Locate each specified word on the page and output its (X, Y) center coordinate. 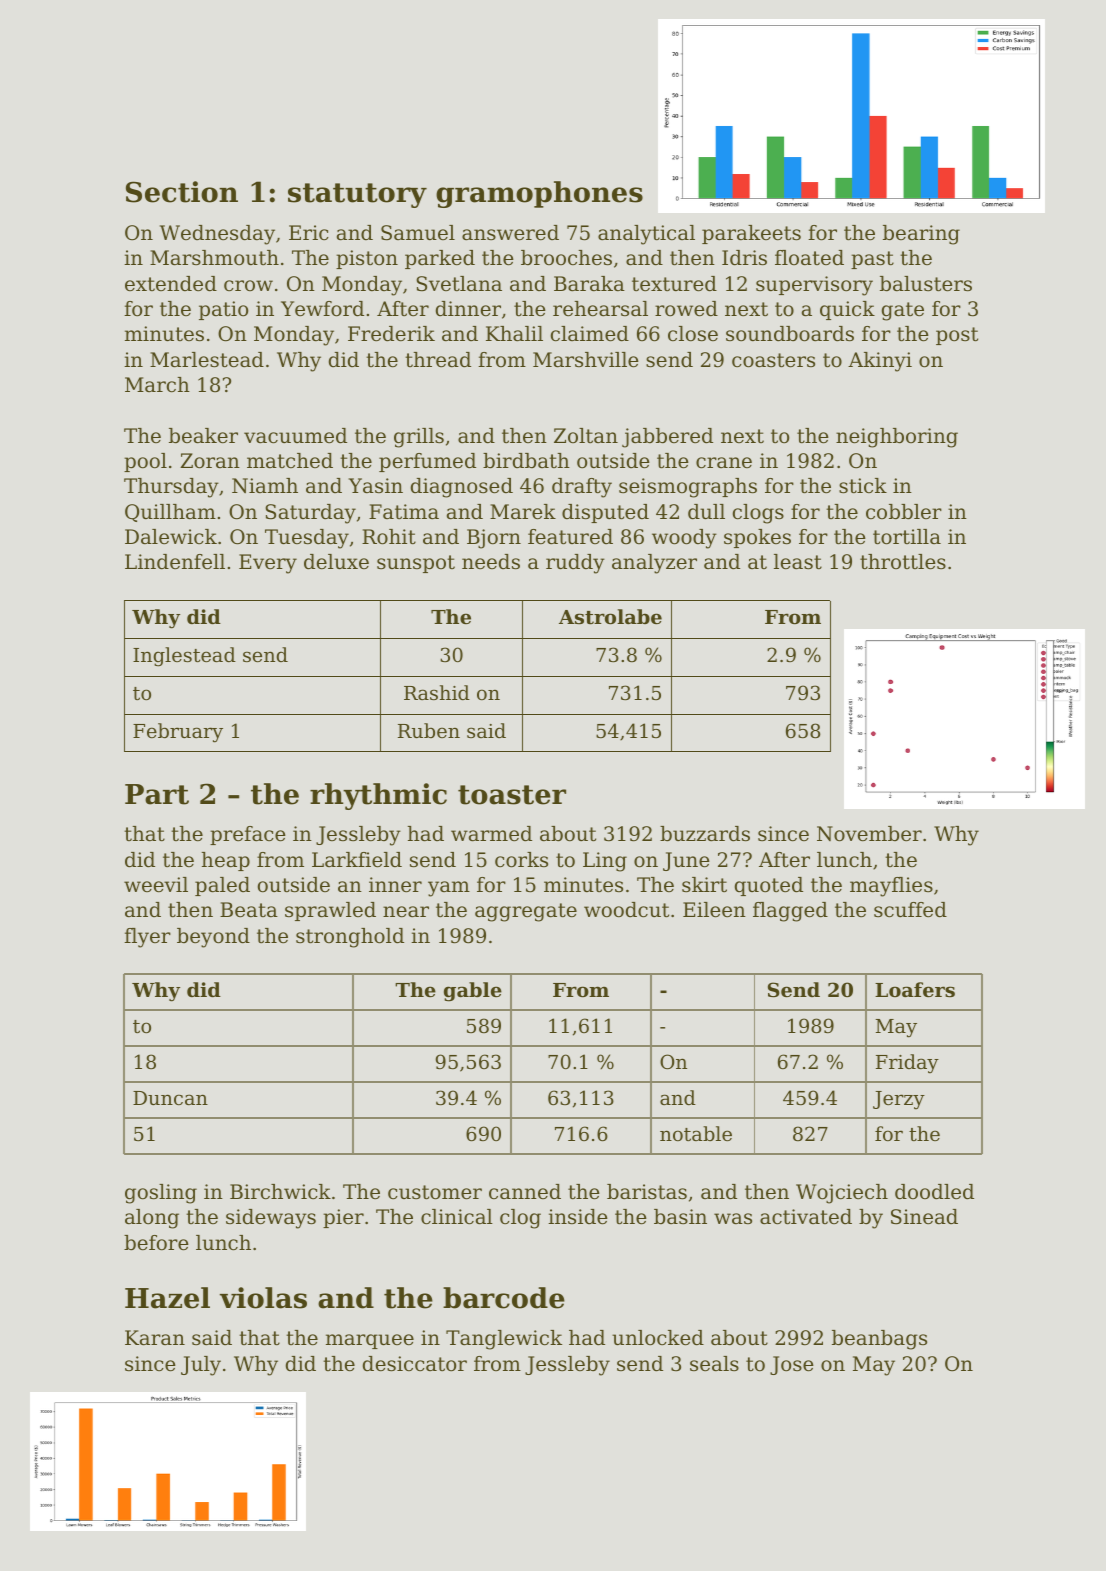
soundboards (790, 334)
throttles (903, 562)
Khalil (514, 334)
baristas (647, 1192)
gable (473, 992)
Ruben (429, 730)
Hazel (167, 1298)
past (872, 260)
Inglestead (184, 657)
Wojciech (842, 1194)
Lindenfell (175, 562)
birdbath (526, 461)
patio (223, 310)
